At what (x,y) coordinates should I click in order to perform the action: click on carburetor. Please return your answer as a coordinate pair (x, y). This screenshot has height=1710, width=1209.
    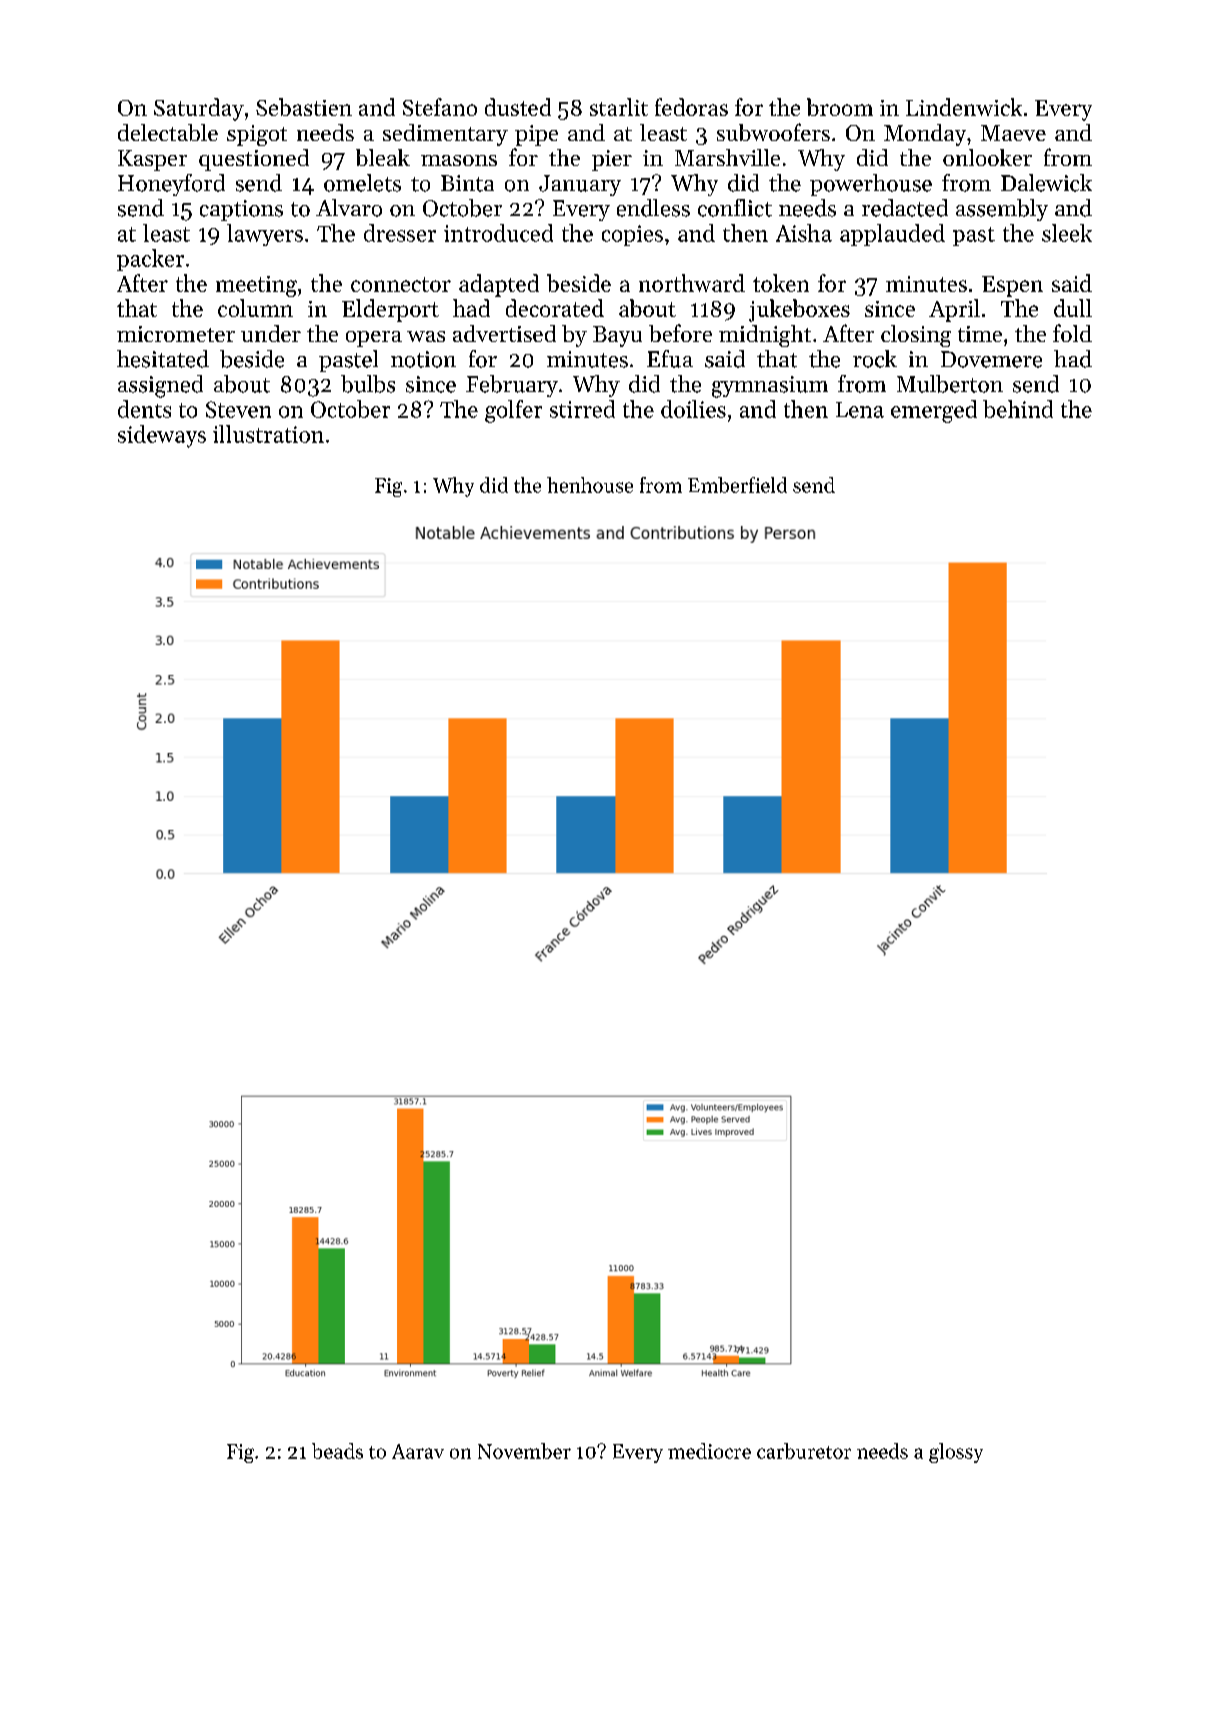
    Looking at the image, I should click on (804, 1451).
